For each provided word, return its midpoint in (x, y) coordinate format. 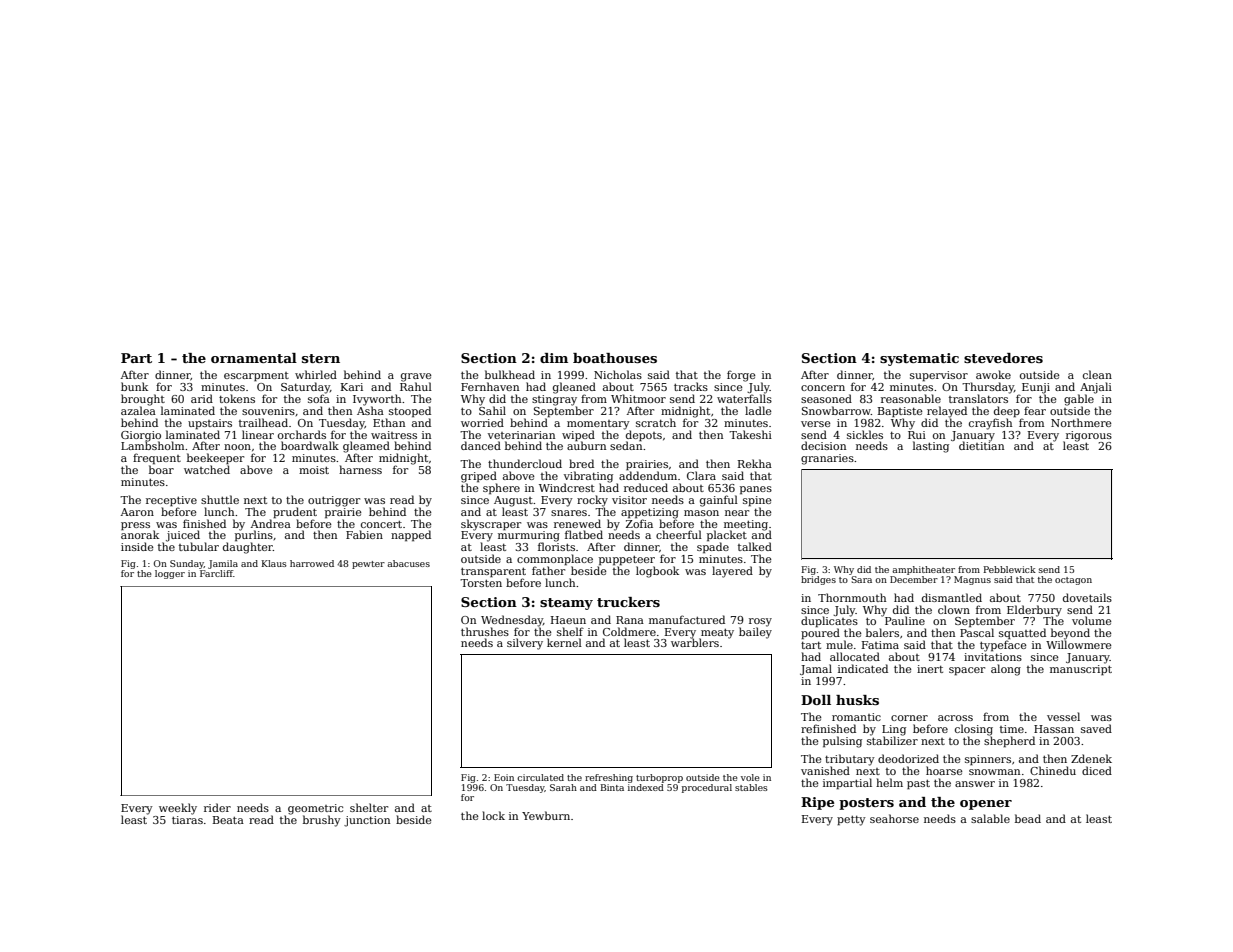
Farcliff (216, 573)
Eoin (504, 777)
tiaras (187, 820)
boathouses (615, 358)
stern (321, 358)
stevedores (1003, 358)
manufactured (687, 619)
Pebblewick (1009, 569)
